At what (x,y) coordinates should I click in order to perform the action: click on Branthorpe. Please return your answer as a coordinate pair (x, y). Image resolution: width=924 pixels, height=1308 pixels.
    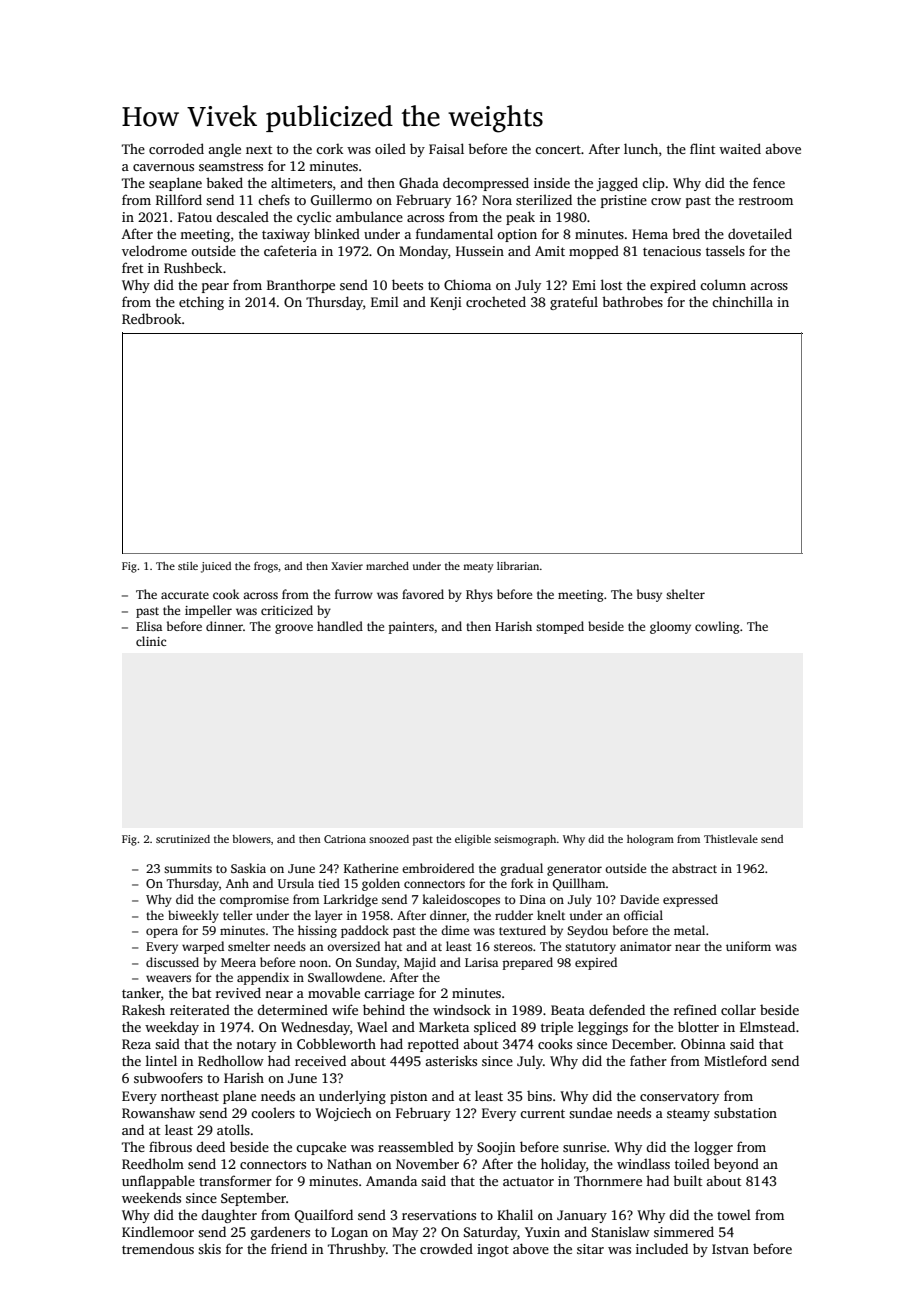
    Looking at the image, I should click on (301, 286).
